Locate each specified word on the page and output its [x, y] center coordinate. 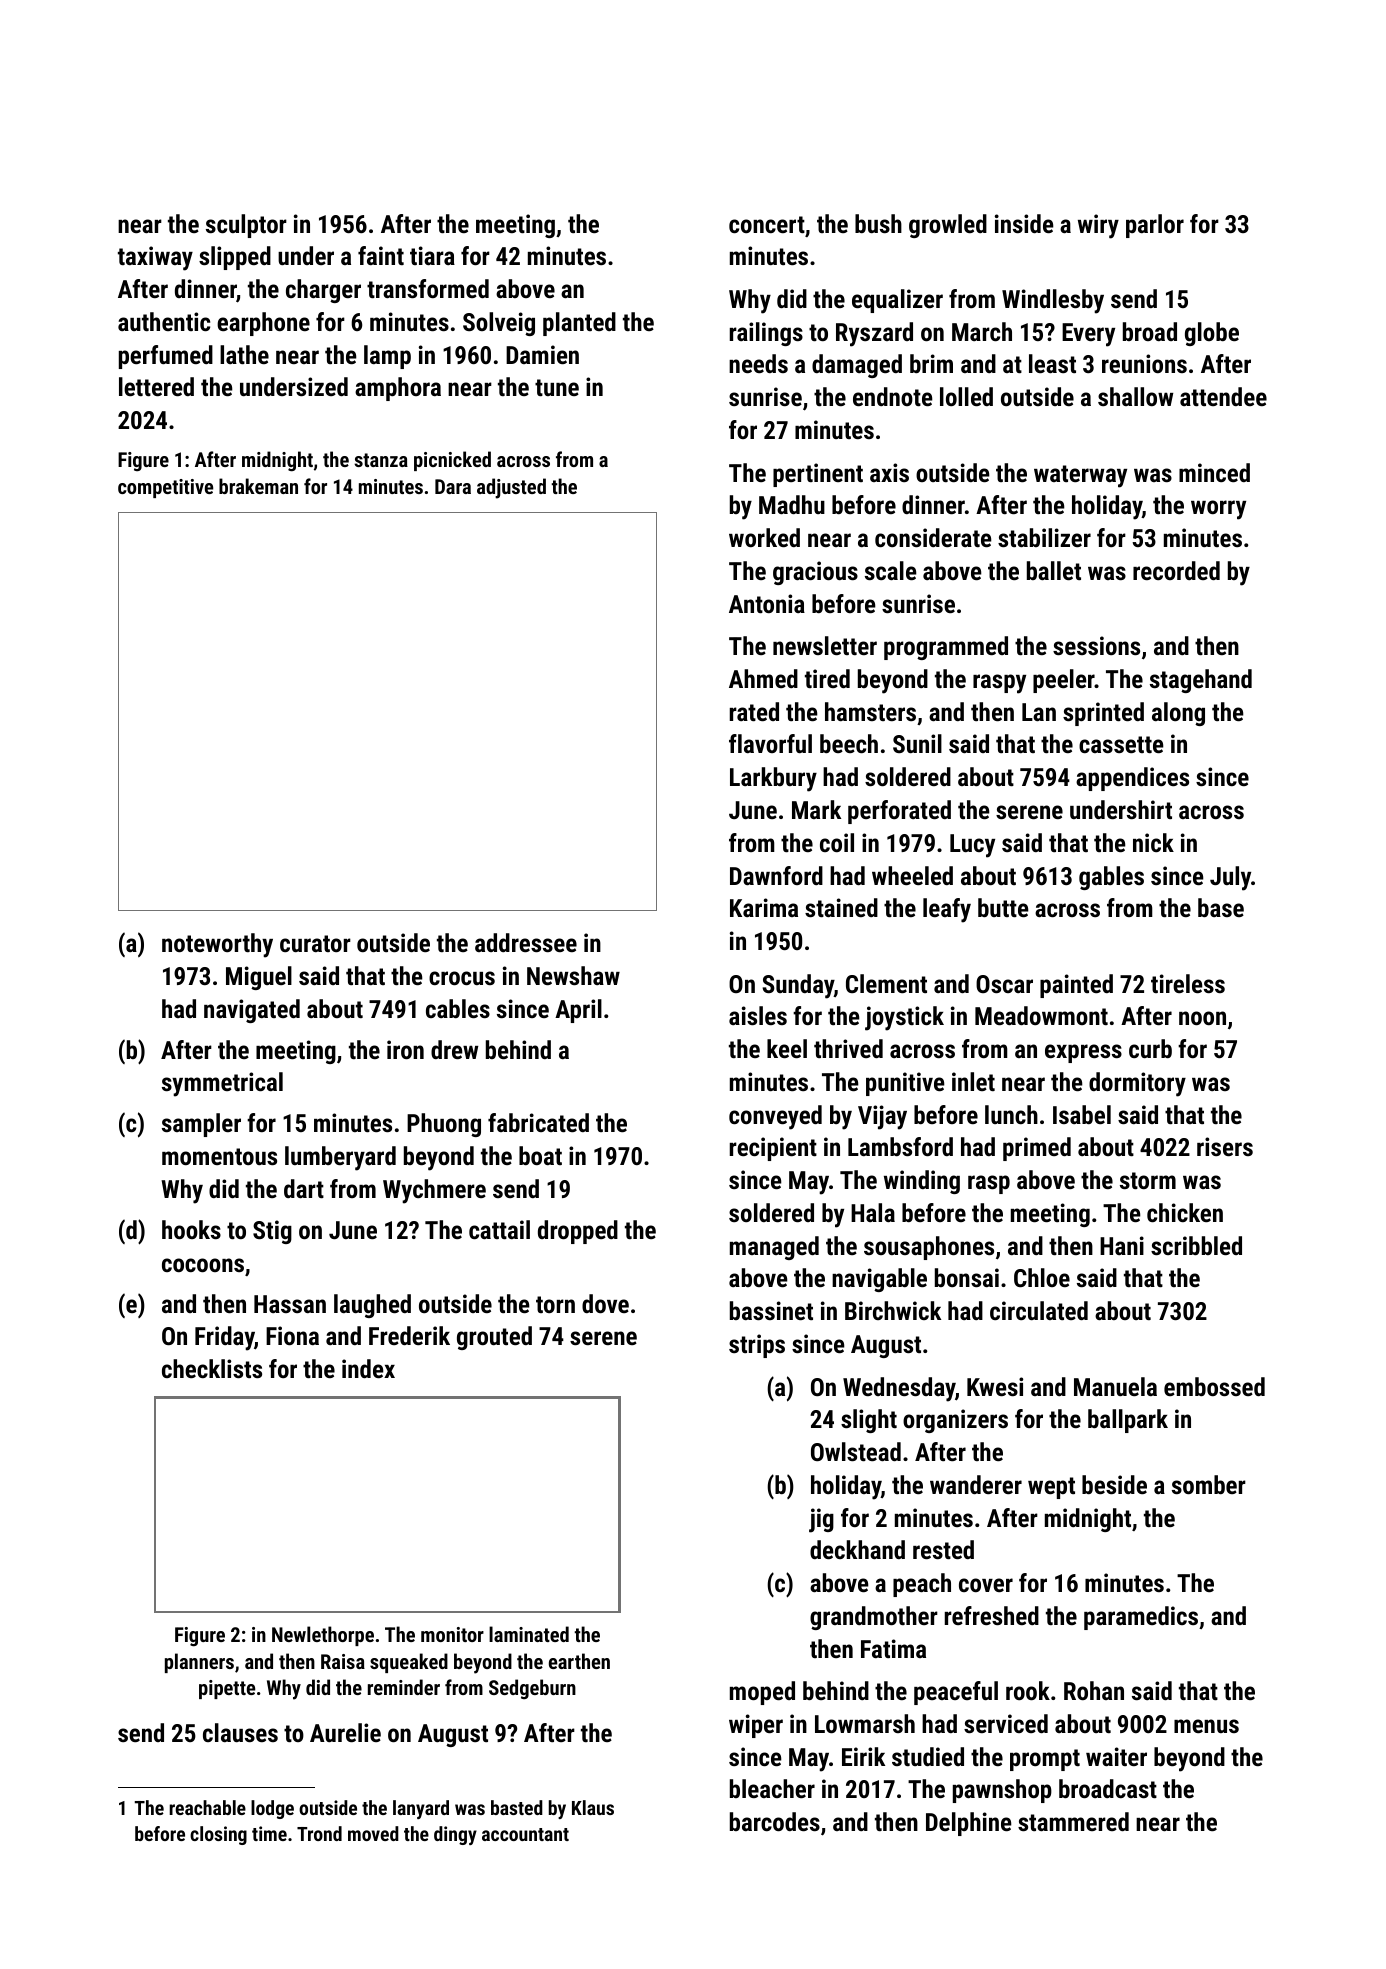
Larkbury [773, 779]
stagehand [1201, 681]
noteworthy [217, 945]
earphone [263, 324]
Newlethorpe [323, 1636]
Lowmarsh [865, 1723]
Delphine [969, 1824]
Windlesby [1053, 301]
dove [605, 1303]
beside [1114, 1484]
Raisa [343, 1661]
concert [767, 224]
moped [762, 1693]
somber [1209, 1484]
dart [304, 1188]
